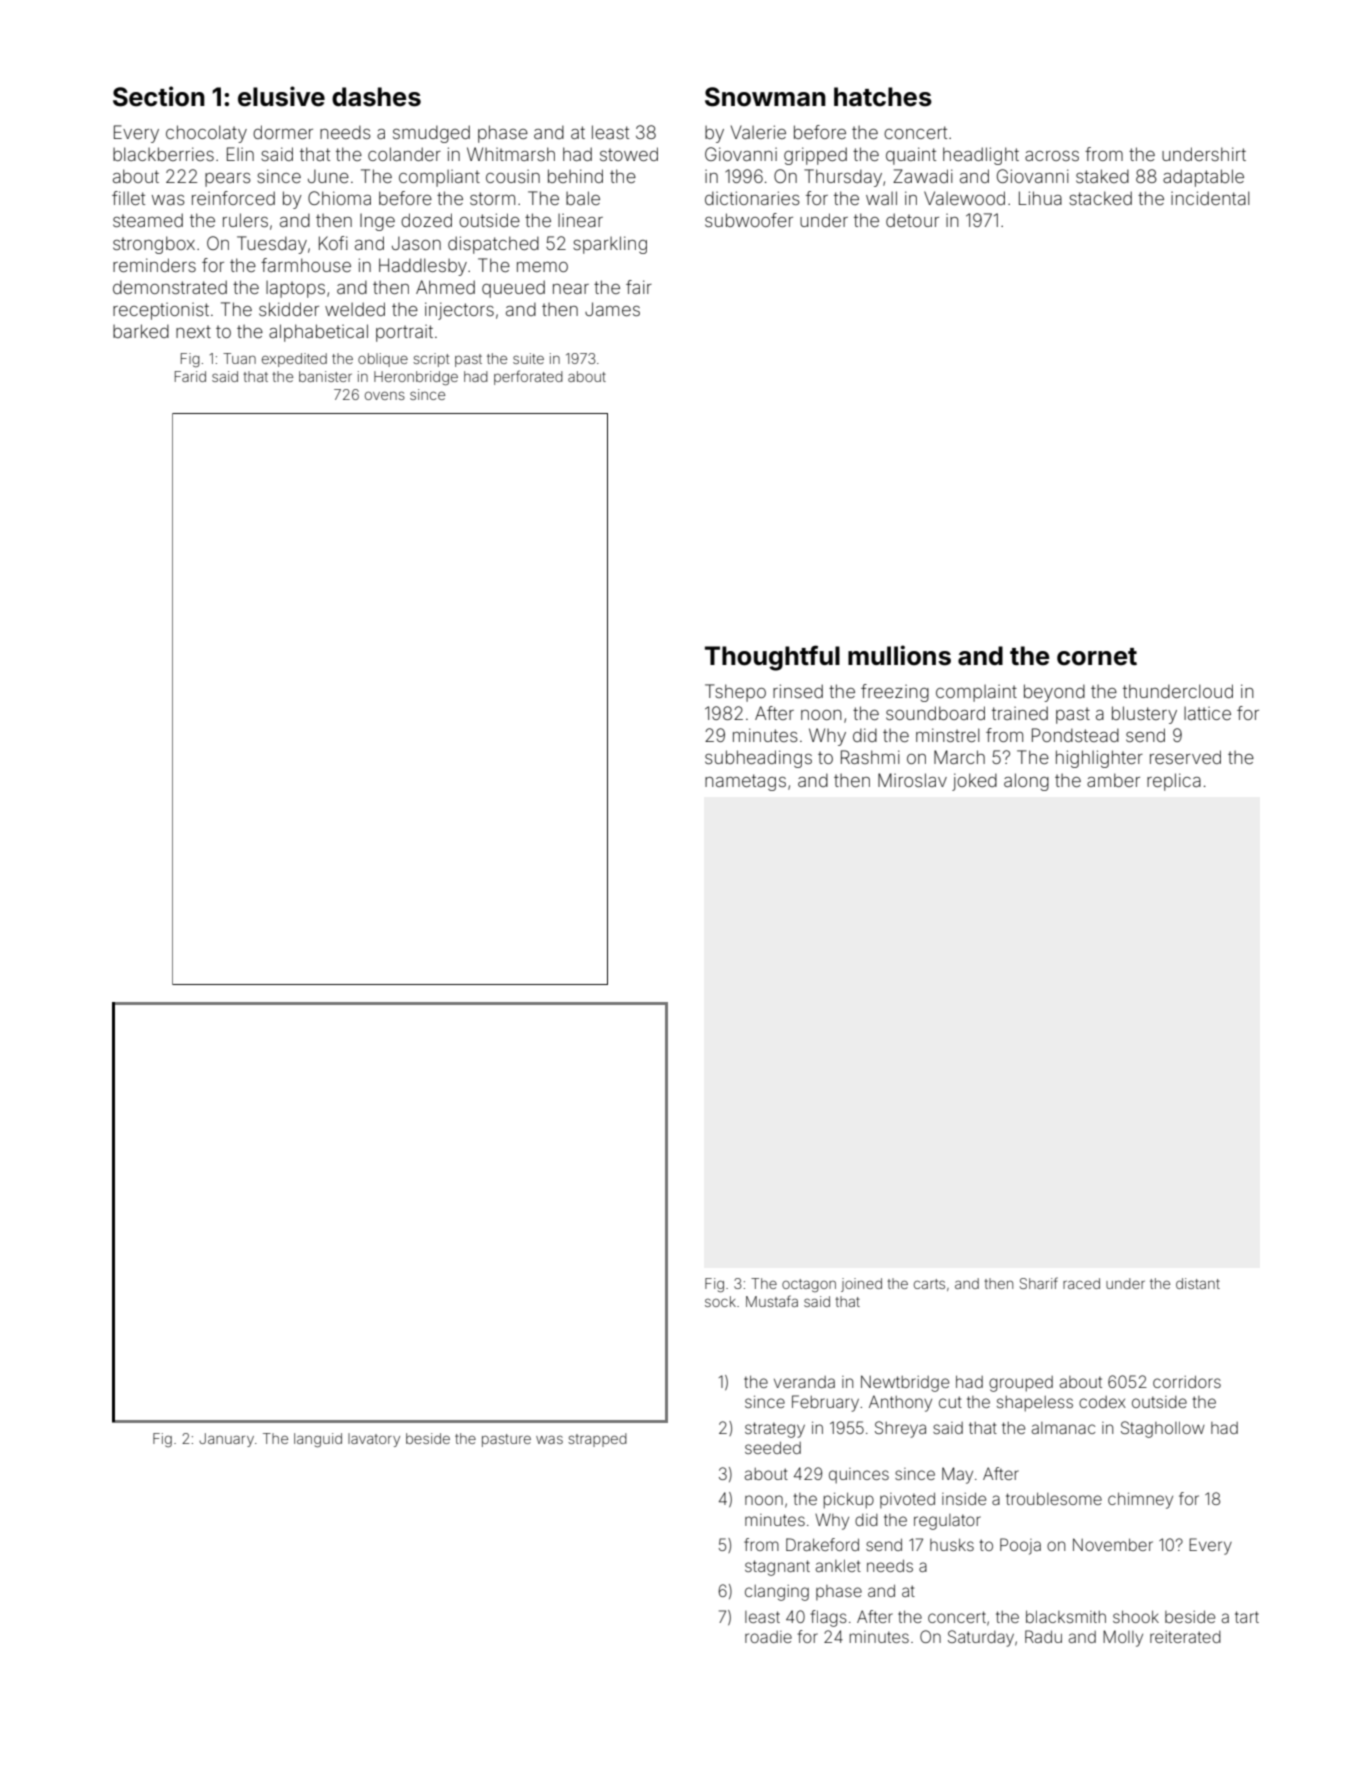 This document has height=1776, width=1372. What do you see at coordinates (528, 377) in the document?
I see `perforated` at bounding box center [528, 377].
